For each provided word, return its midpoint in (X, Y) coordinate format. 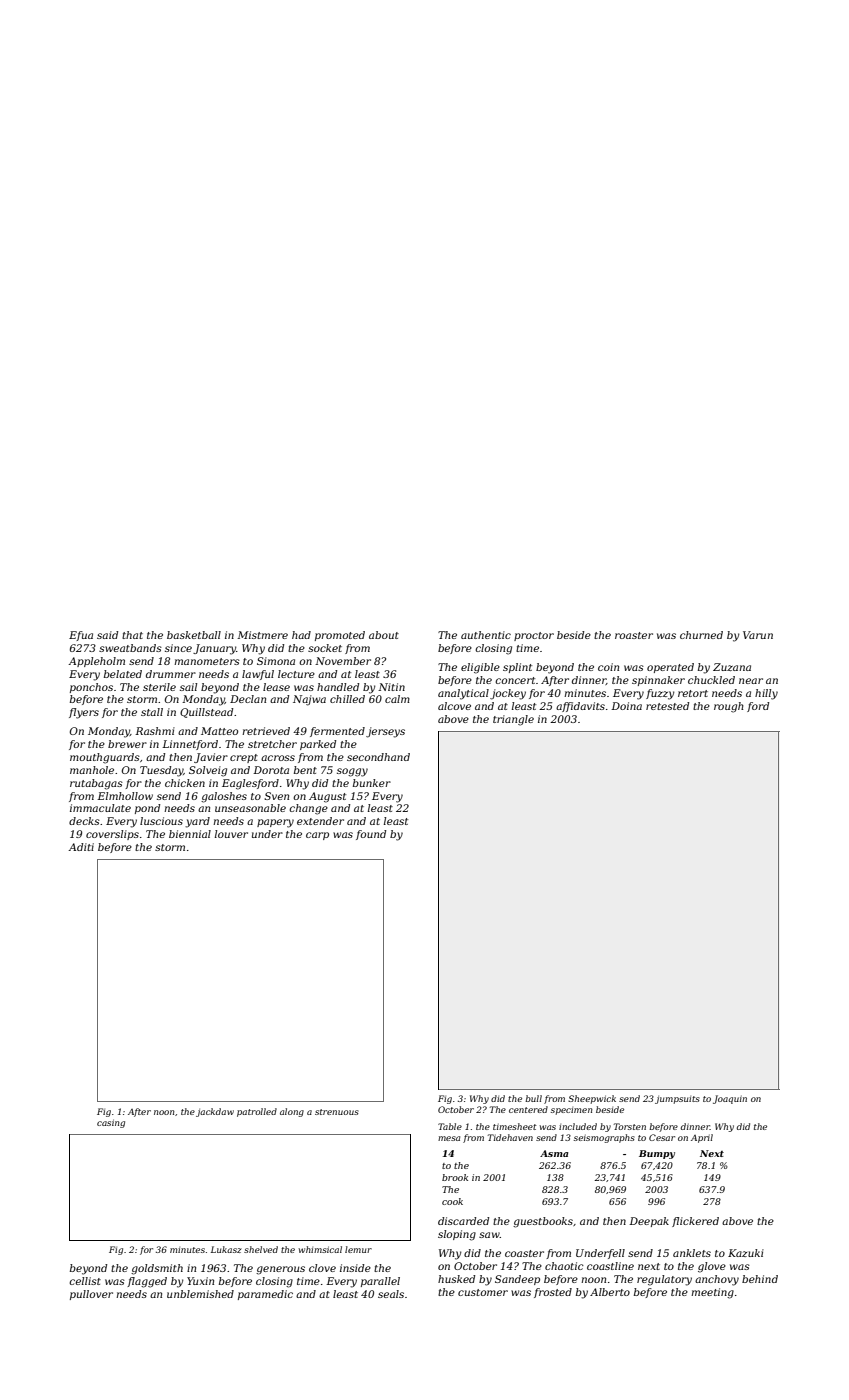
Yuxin (200, 1281)
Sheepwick (592, 1099)
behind (760, 1279)
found (371, 835)
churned (701, 635)
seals (391, 1294)
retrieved (266, 731)
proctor (534, 636)
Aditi (81, 847)
